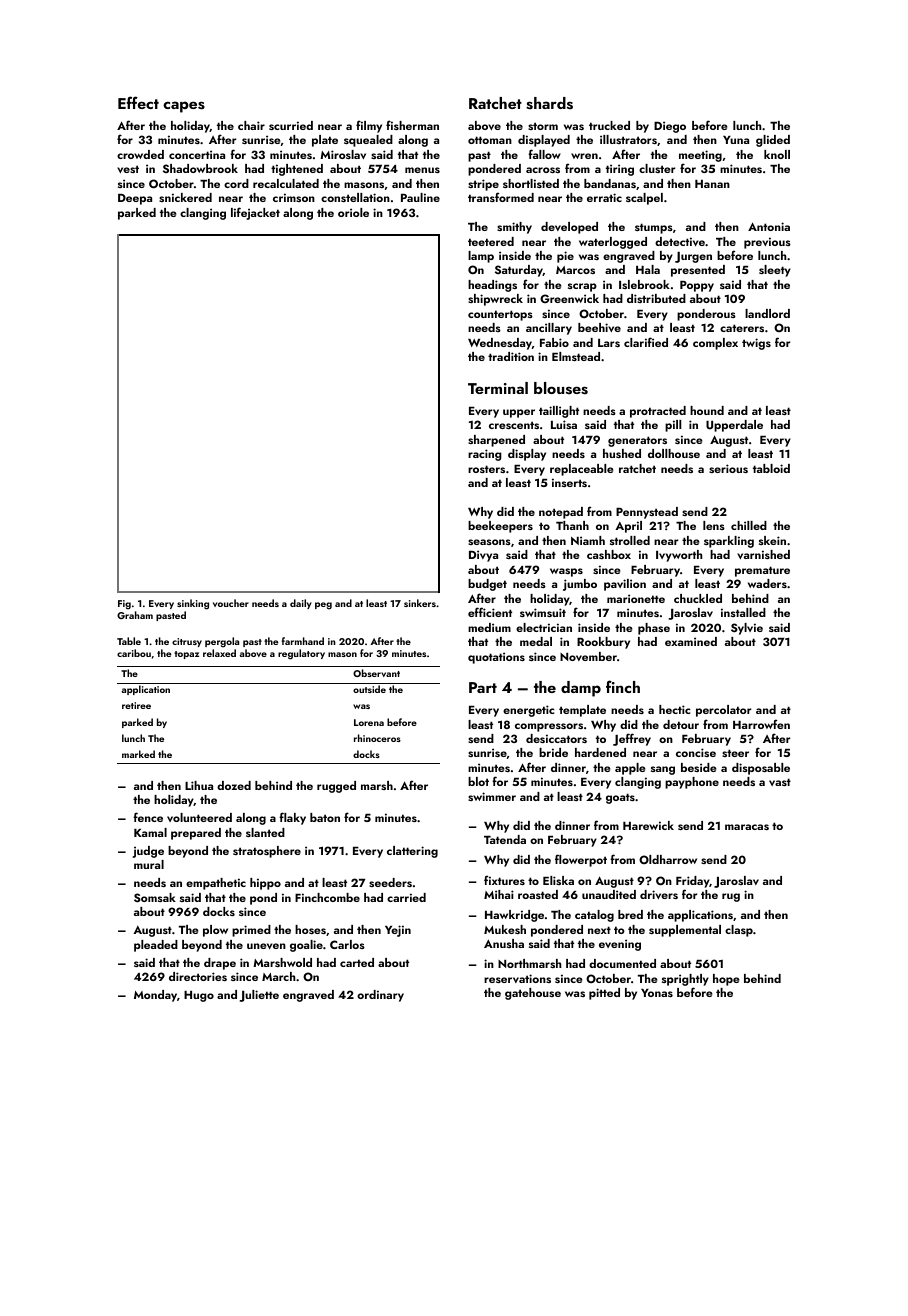 This document has height=1316, width=908. Describe the element at coordinates (632, 739) in the document. I see `Jeffrey` at that location.
